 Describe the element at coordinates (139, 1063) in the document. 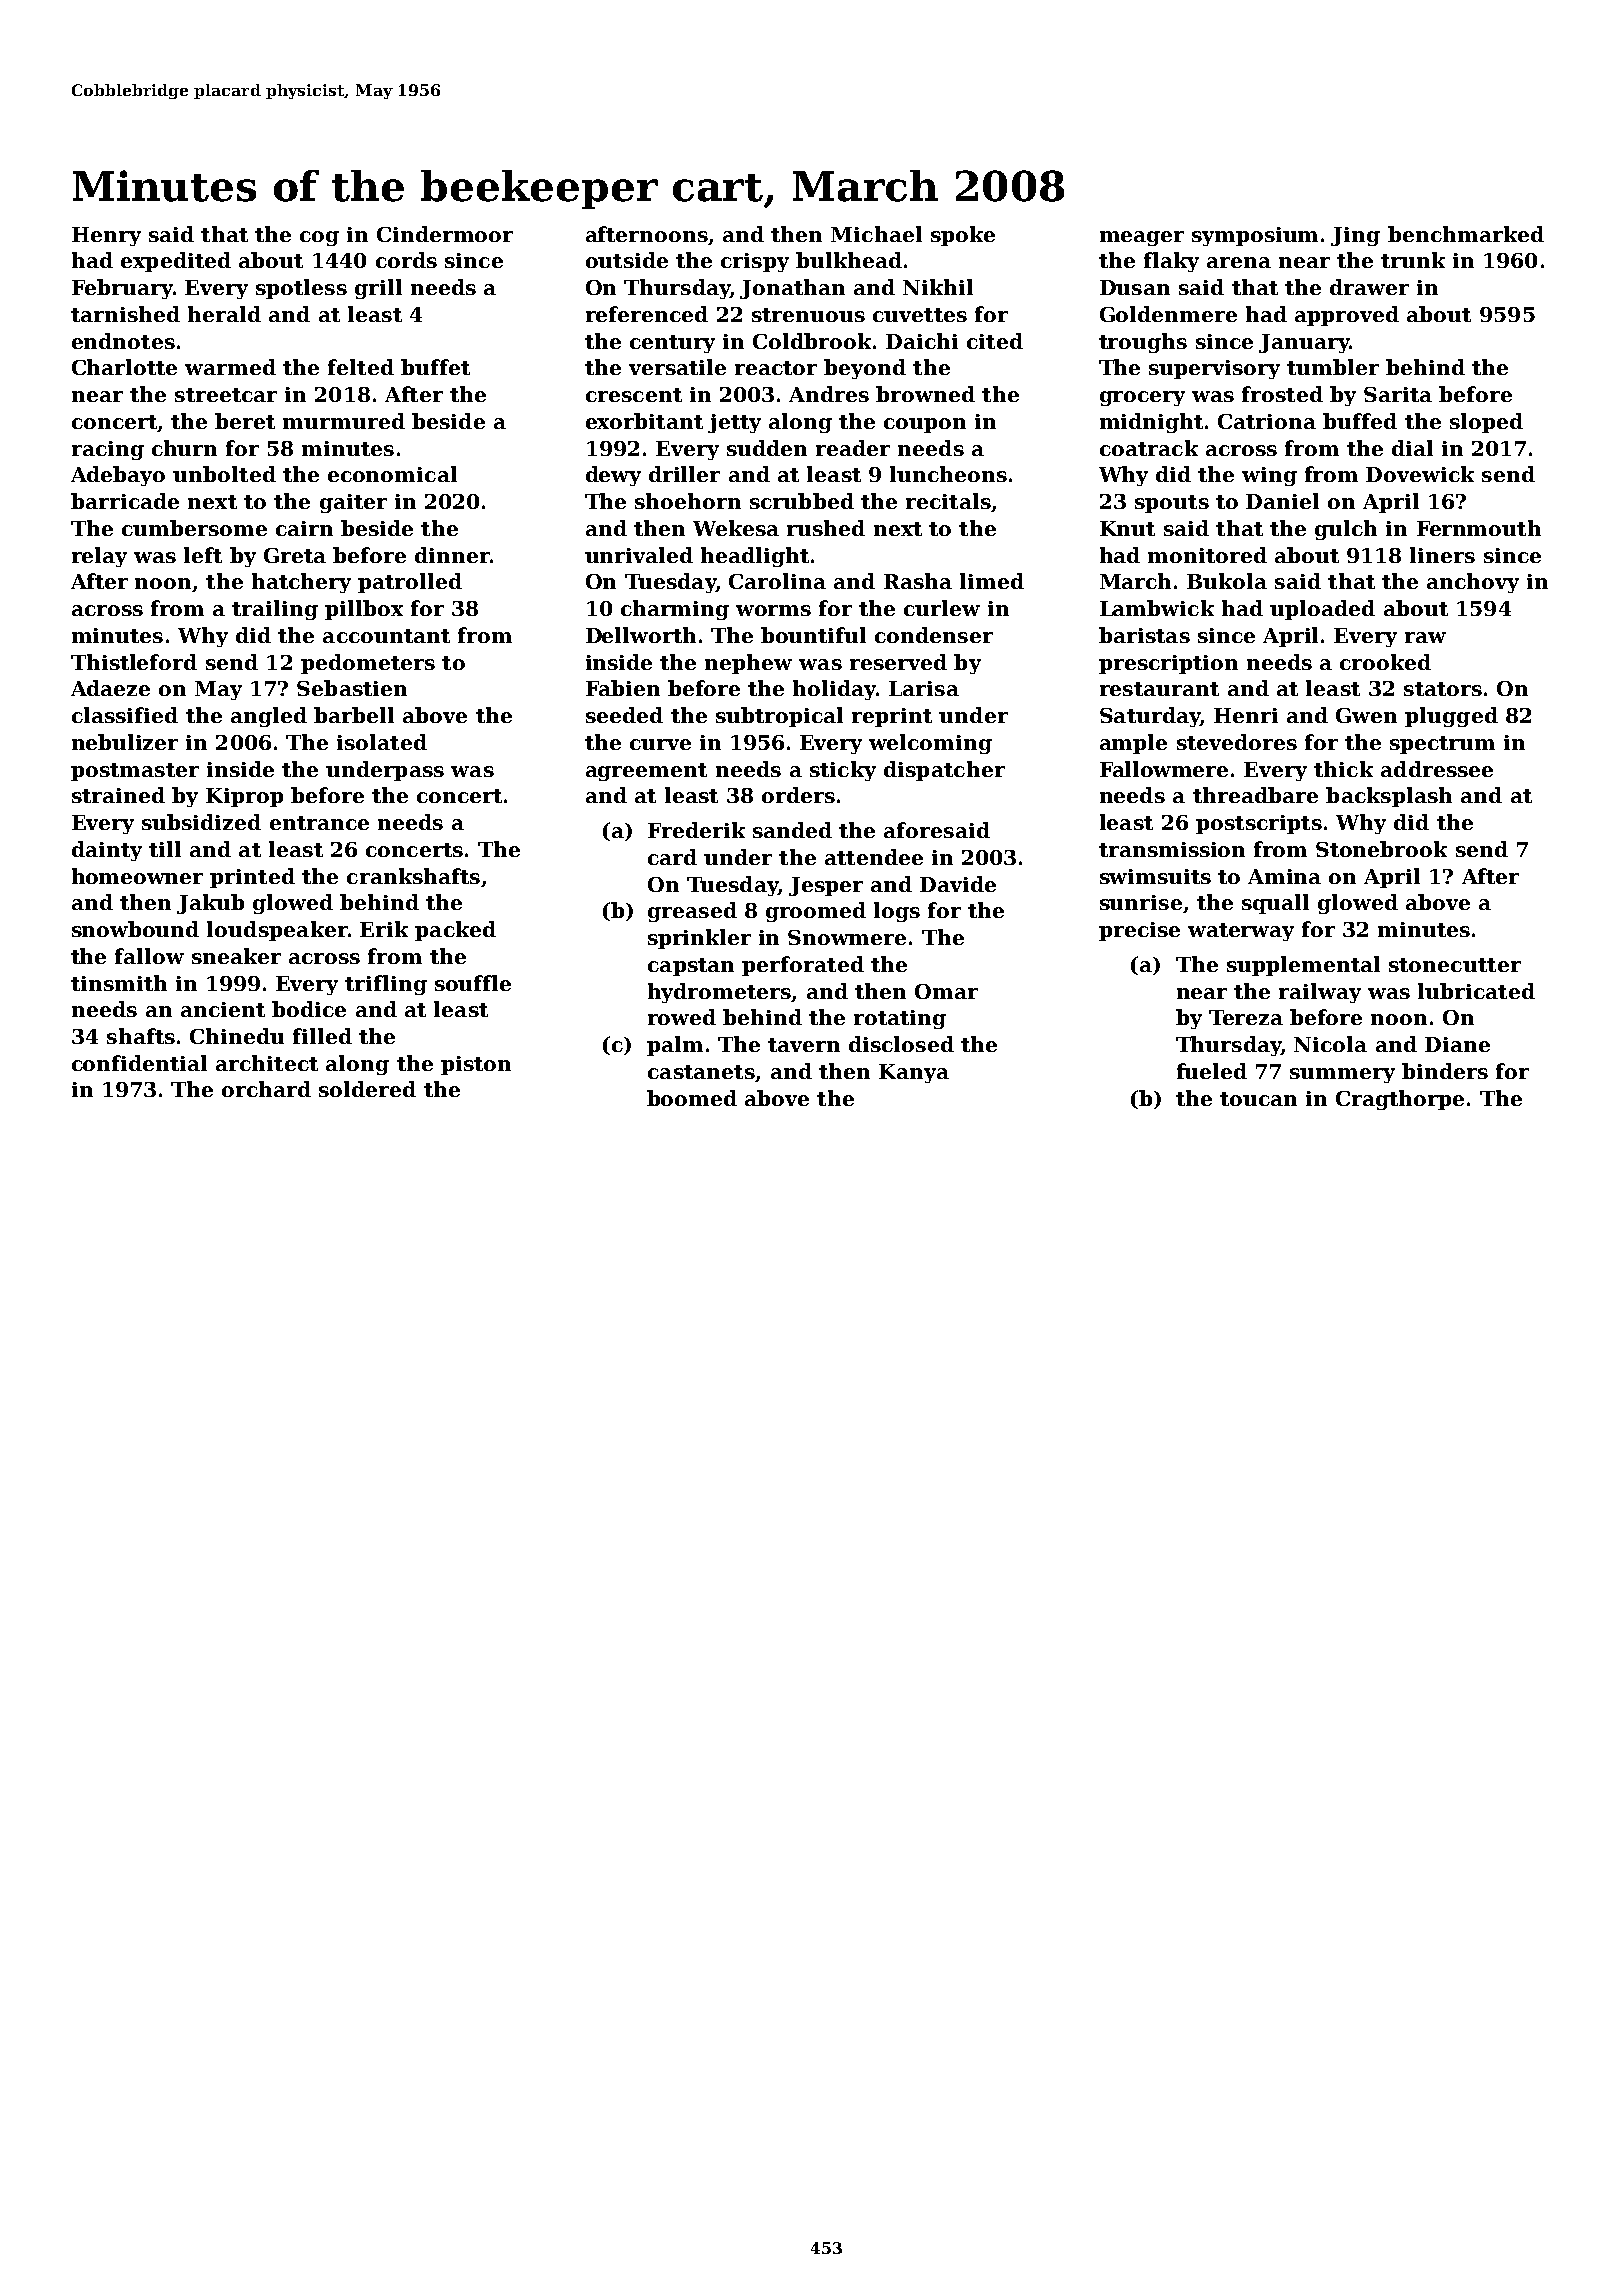

I see `confidential` at that location.
